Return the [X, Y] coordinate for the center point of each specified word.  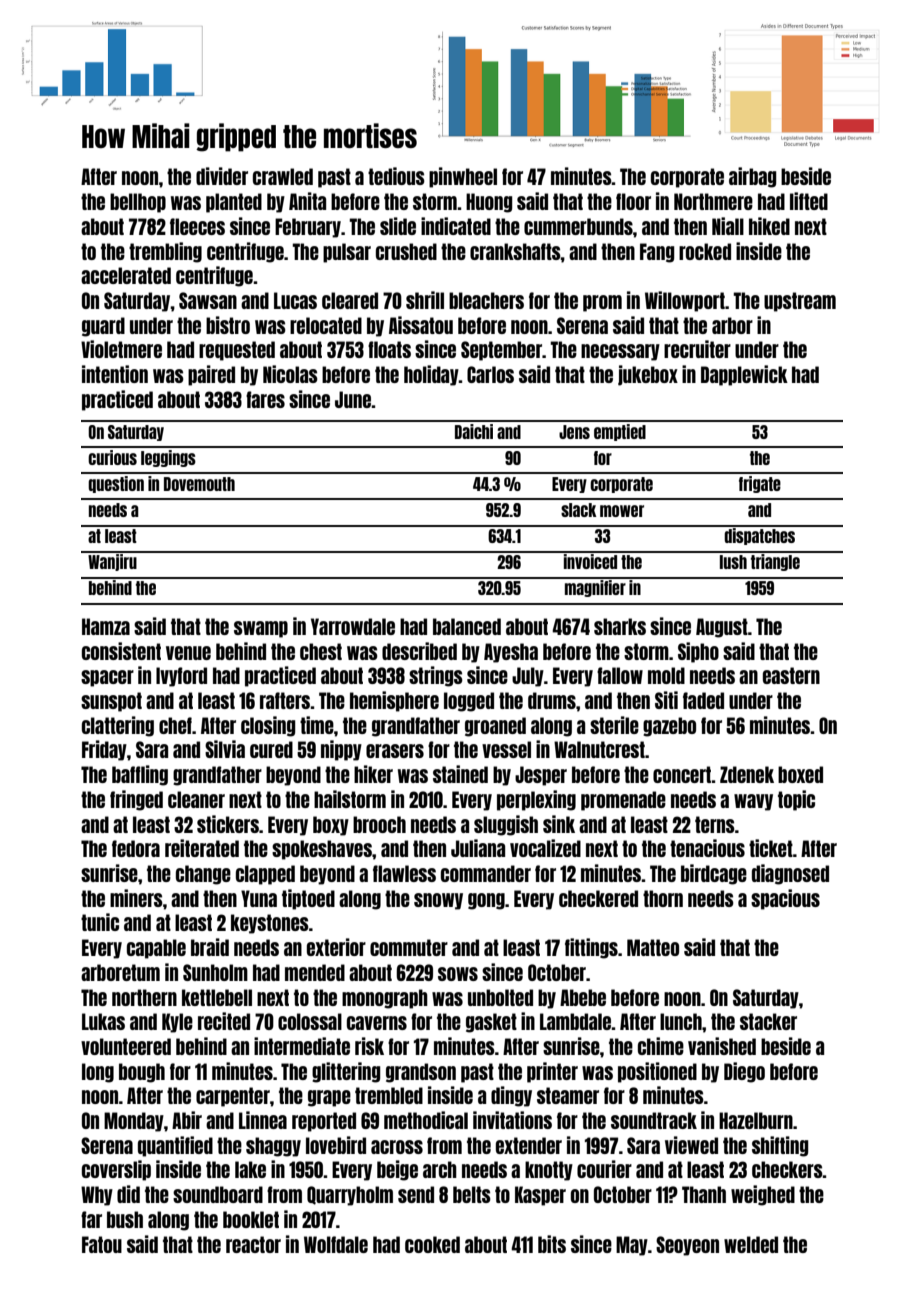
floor [633, 201]
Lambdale [576, 1021]
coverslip [116, 1170]
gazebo [669, 727]
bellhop [138, 203]
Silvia [225, 749]
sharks [620, 626]
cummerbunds [578, 226]
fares [265, 399]
